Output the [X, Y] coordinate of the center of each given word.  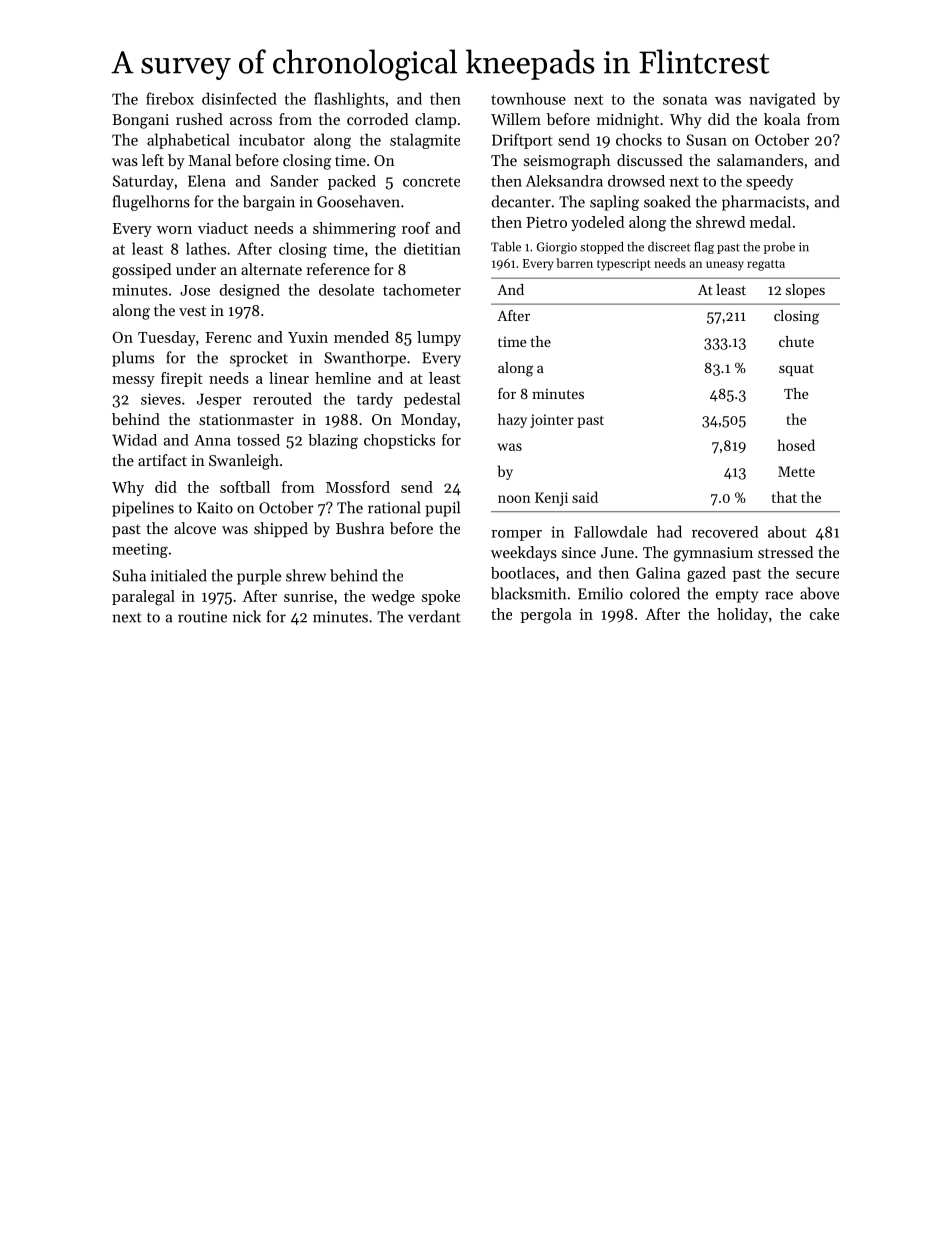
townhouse [528, 98]
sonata [685, 100]
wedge [393, 598]
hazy [512, 420]
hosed [796, 445]
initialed [179, 575]
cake [824, 614]
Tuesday [167, 338]
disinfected [239, 98]
